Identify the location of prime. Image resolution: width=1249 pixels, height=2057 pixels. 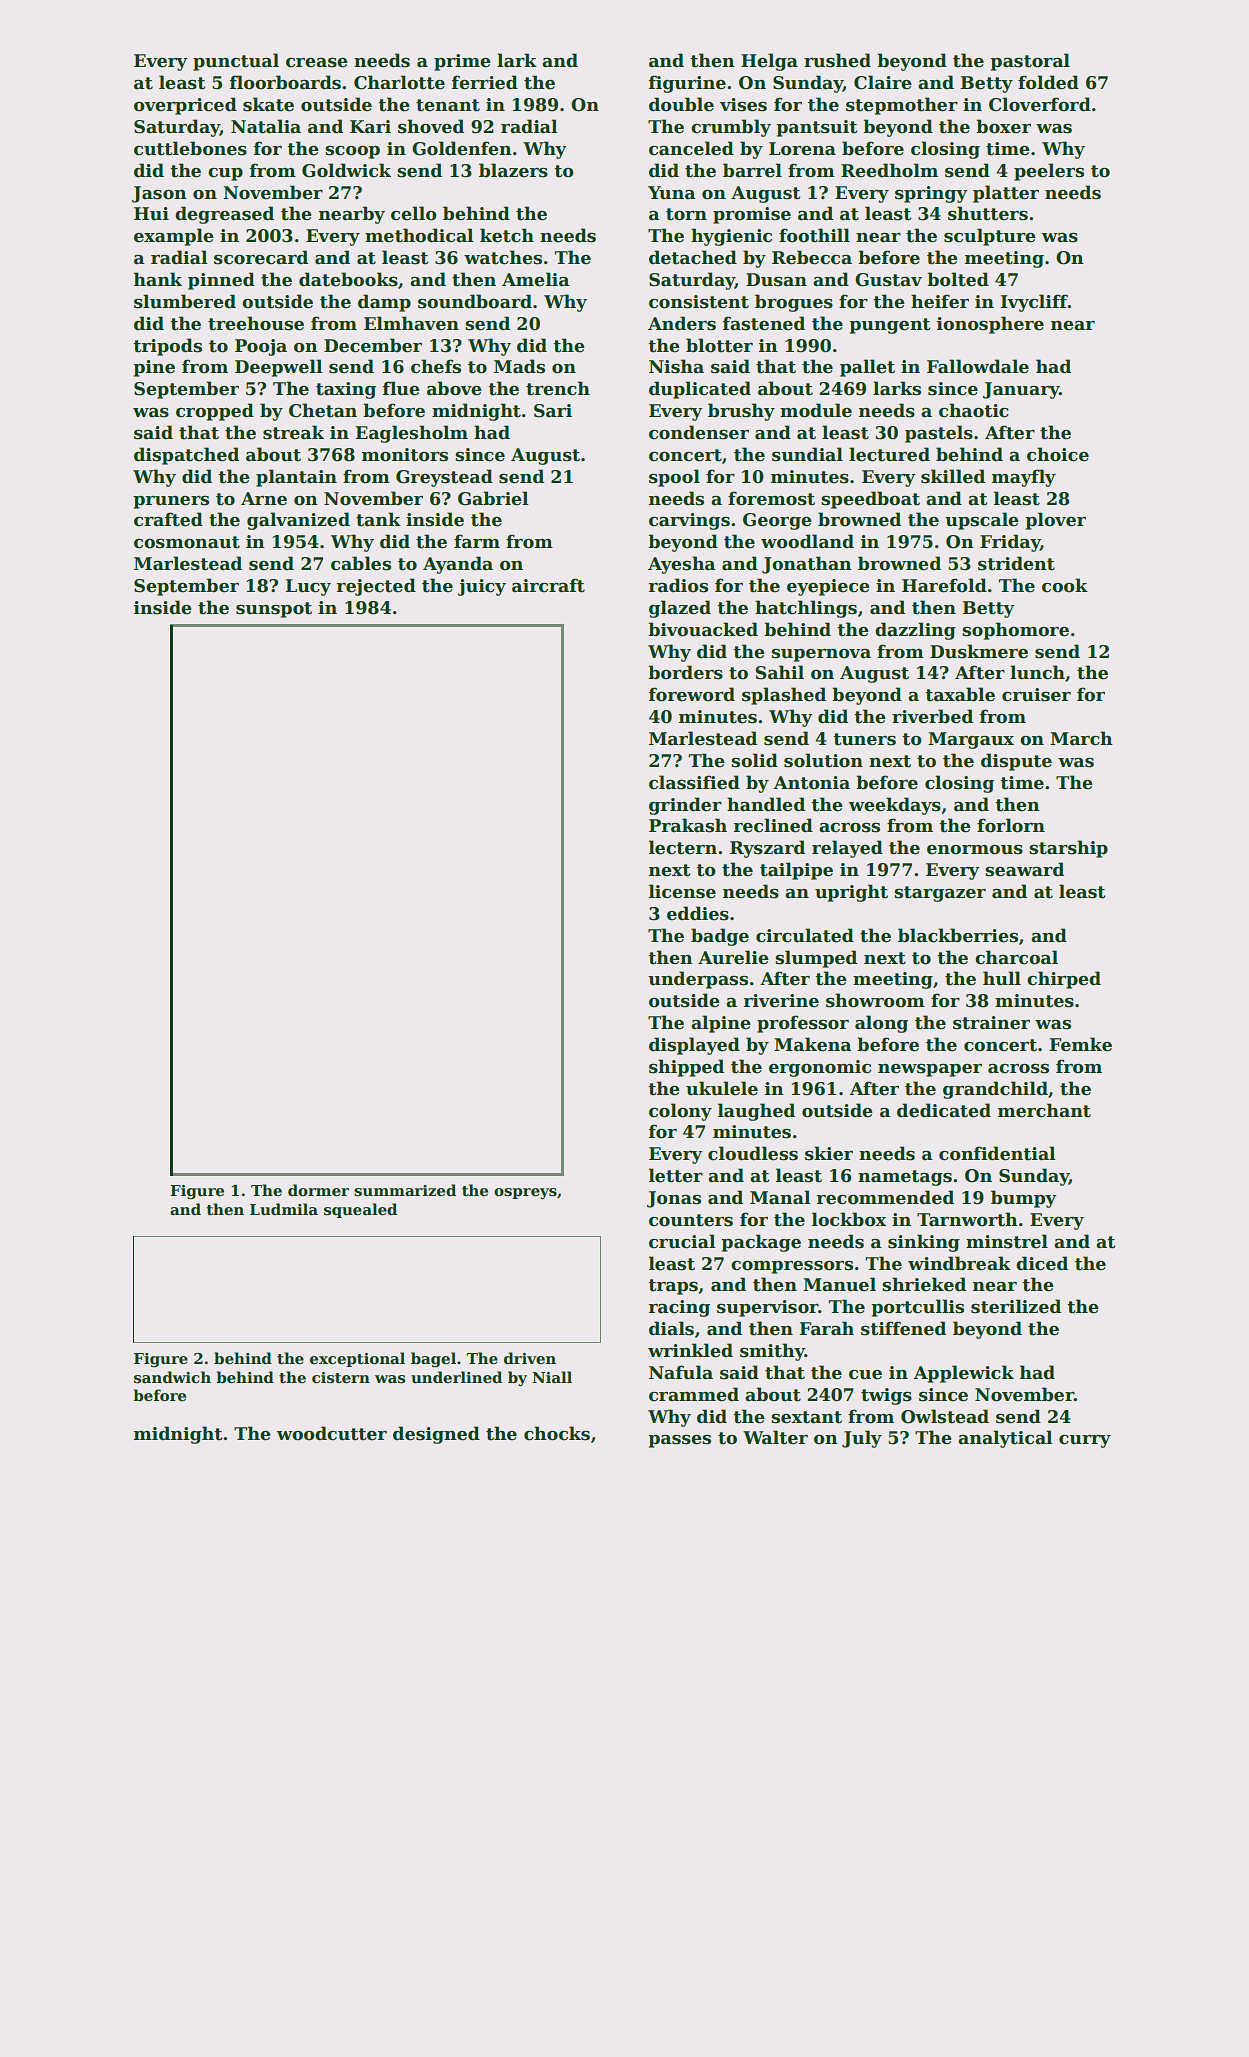
(462, 62).
